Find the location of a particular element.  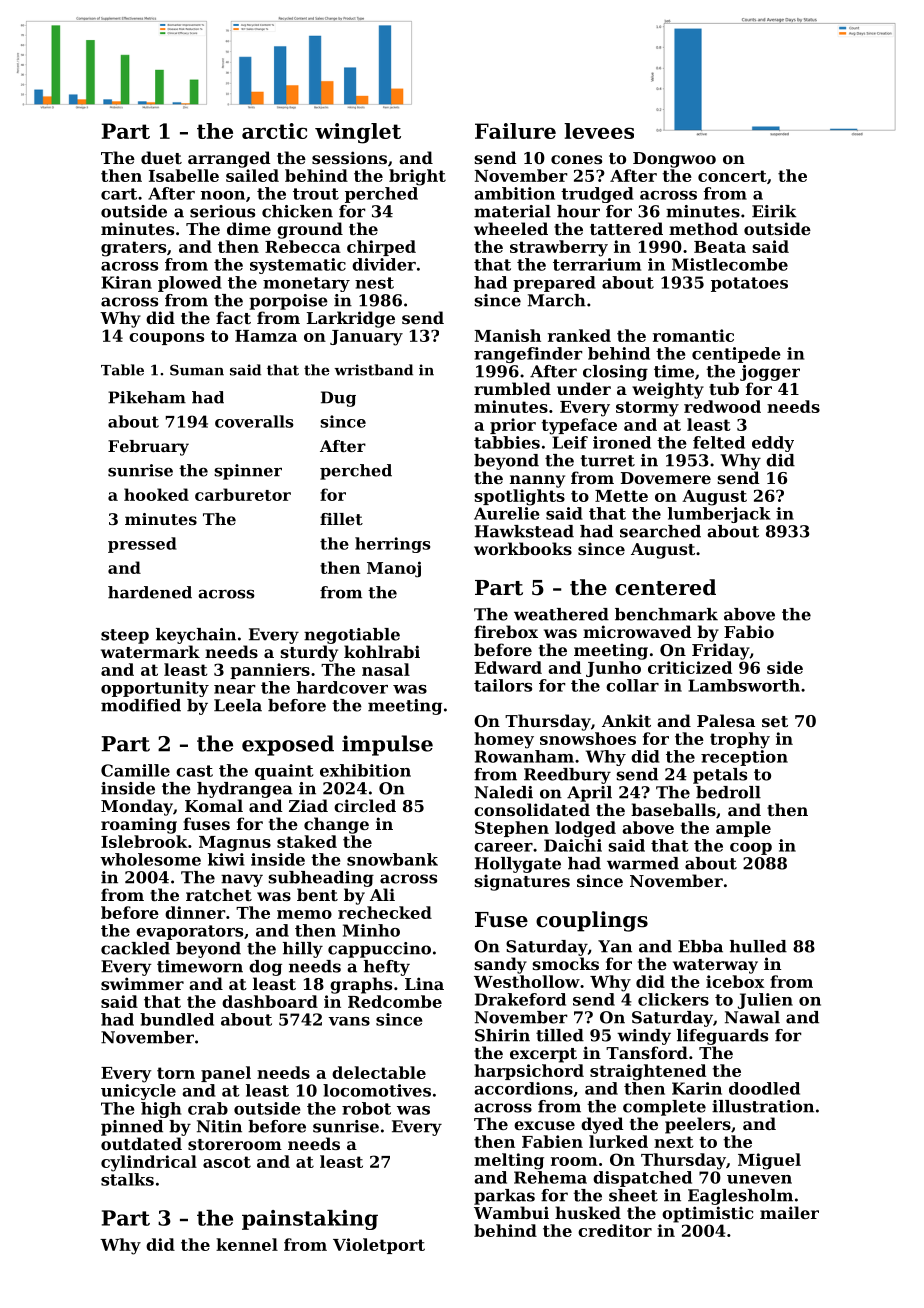

fillet is located at coordinates (341, 519).
